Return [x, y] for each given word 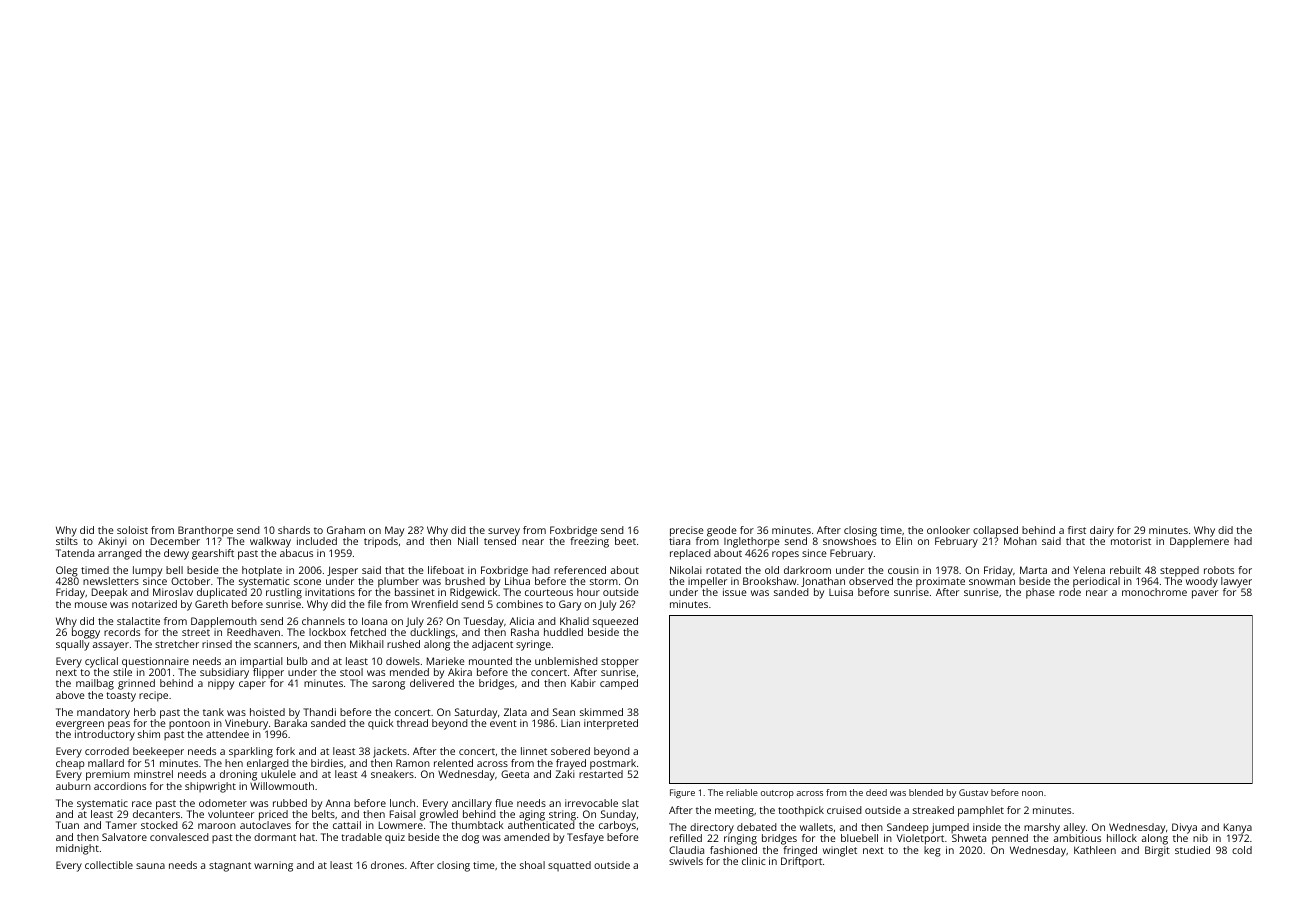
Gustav [973, 792]
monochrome [1154, 592]
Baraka [291, 723]
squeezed [615, 622]
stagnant [230, 867]
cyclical [101, 662]
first [1077, 530]
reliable [742, 792]
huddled [563, 632]
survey [504, 532]
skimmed [601, 712]
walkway [270, 542]
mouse [91, 605]
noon [1032, 793]
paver [1205, 594]
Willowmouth [282, 786]
